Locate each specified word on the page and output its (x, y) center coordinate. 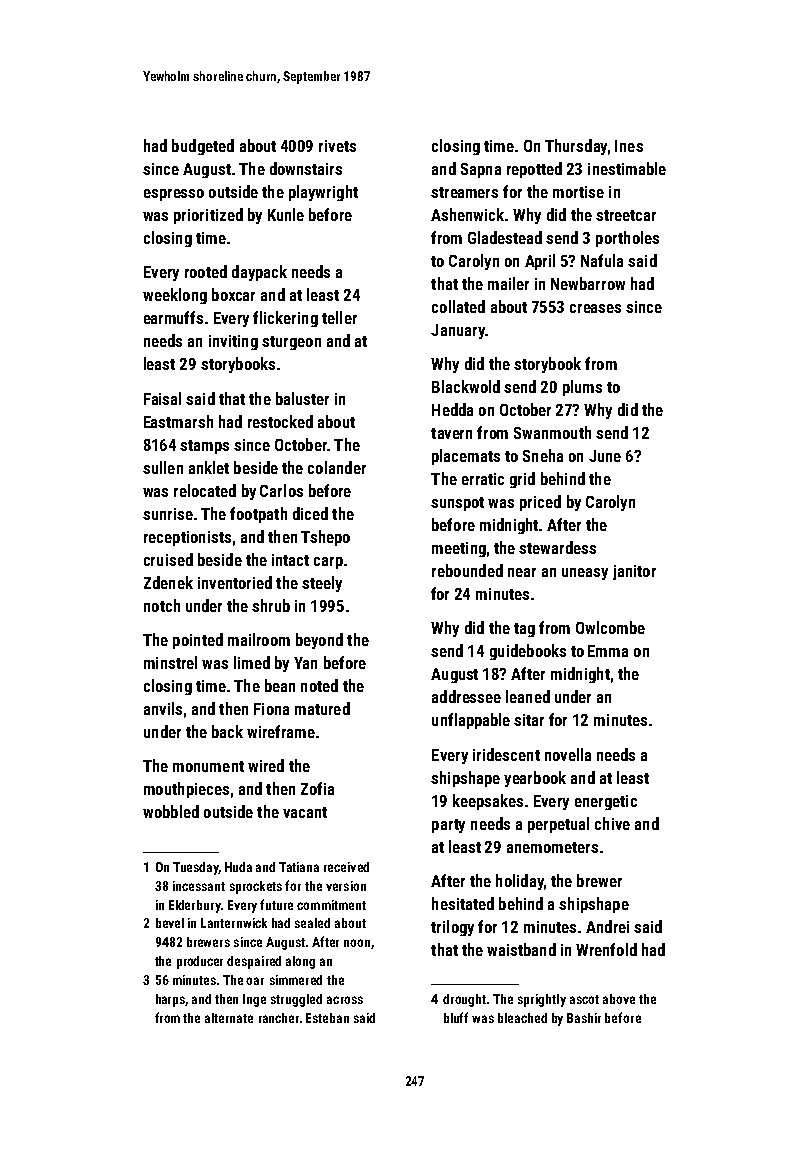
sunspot (457, 504)
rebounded (467, 570)
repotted (534, 170)
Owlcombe (610, 627)
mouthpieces (186, 790)
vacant (305, 812)
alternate (229, 1018)
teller (339, 317)
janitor (634, 572)
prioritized (208, 216)
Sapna (481, 170)
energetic (606, 802)
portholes (627, 239)
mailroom (259, 639)
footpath (258, 515)
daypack (259, 273)
